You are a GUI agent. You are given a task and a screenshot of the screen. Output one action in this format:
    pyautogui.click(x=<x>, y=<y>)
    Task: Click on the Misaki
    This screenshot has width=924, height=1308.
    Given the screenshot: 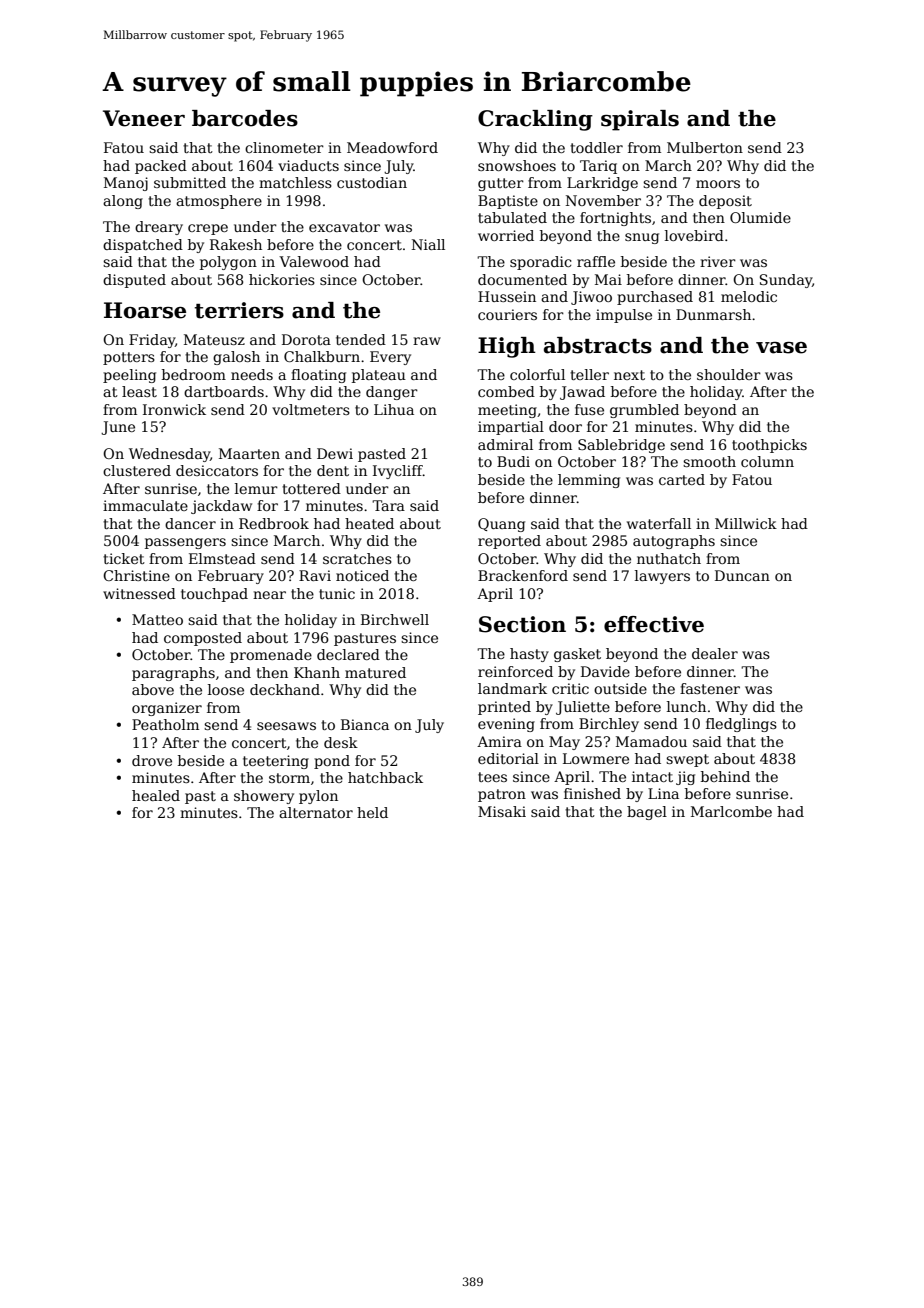 What is the action you would take?
    pyautogui.click(x=502, y=811)
